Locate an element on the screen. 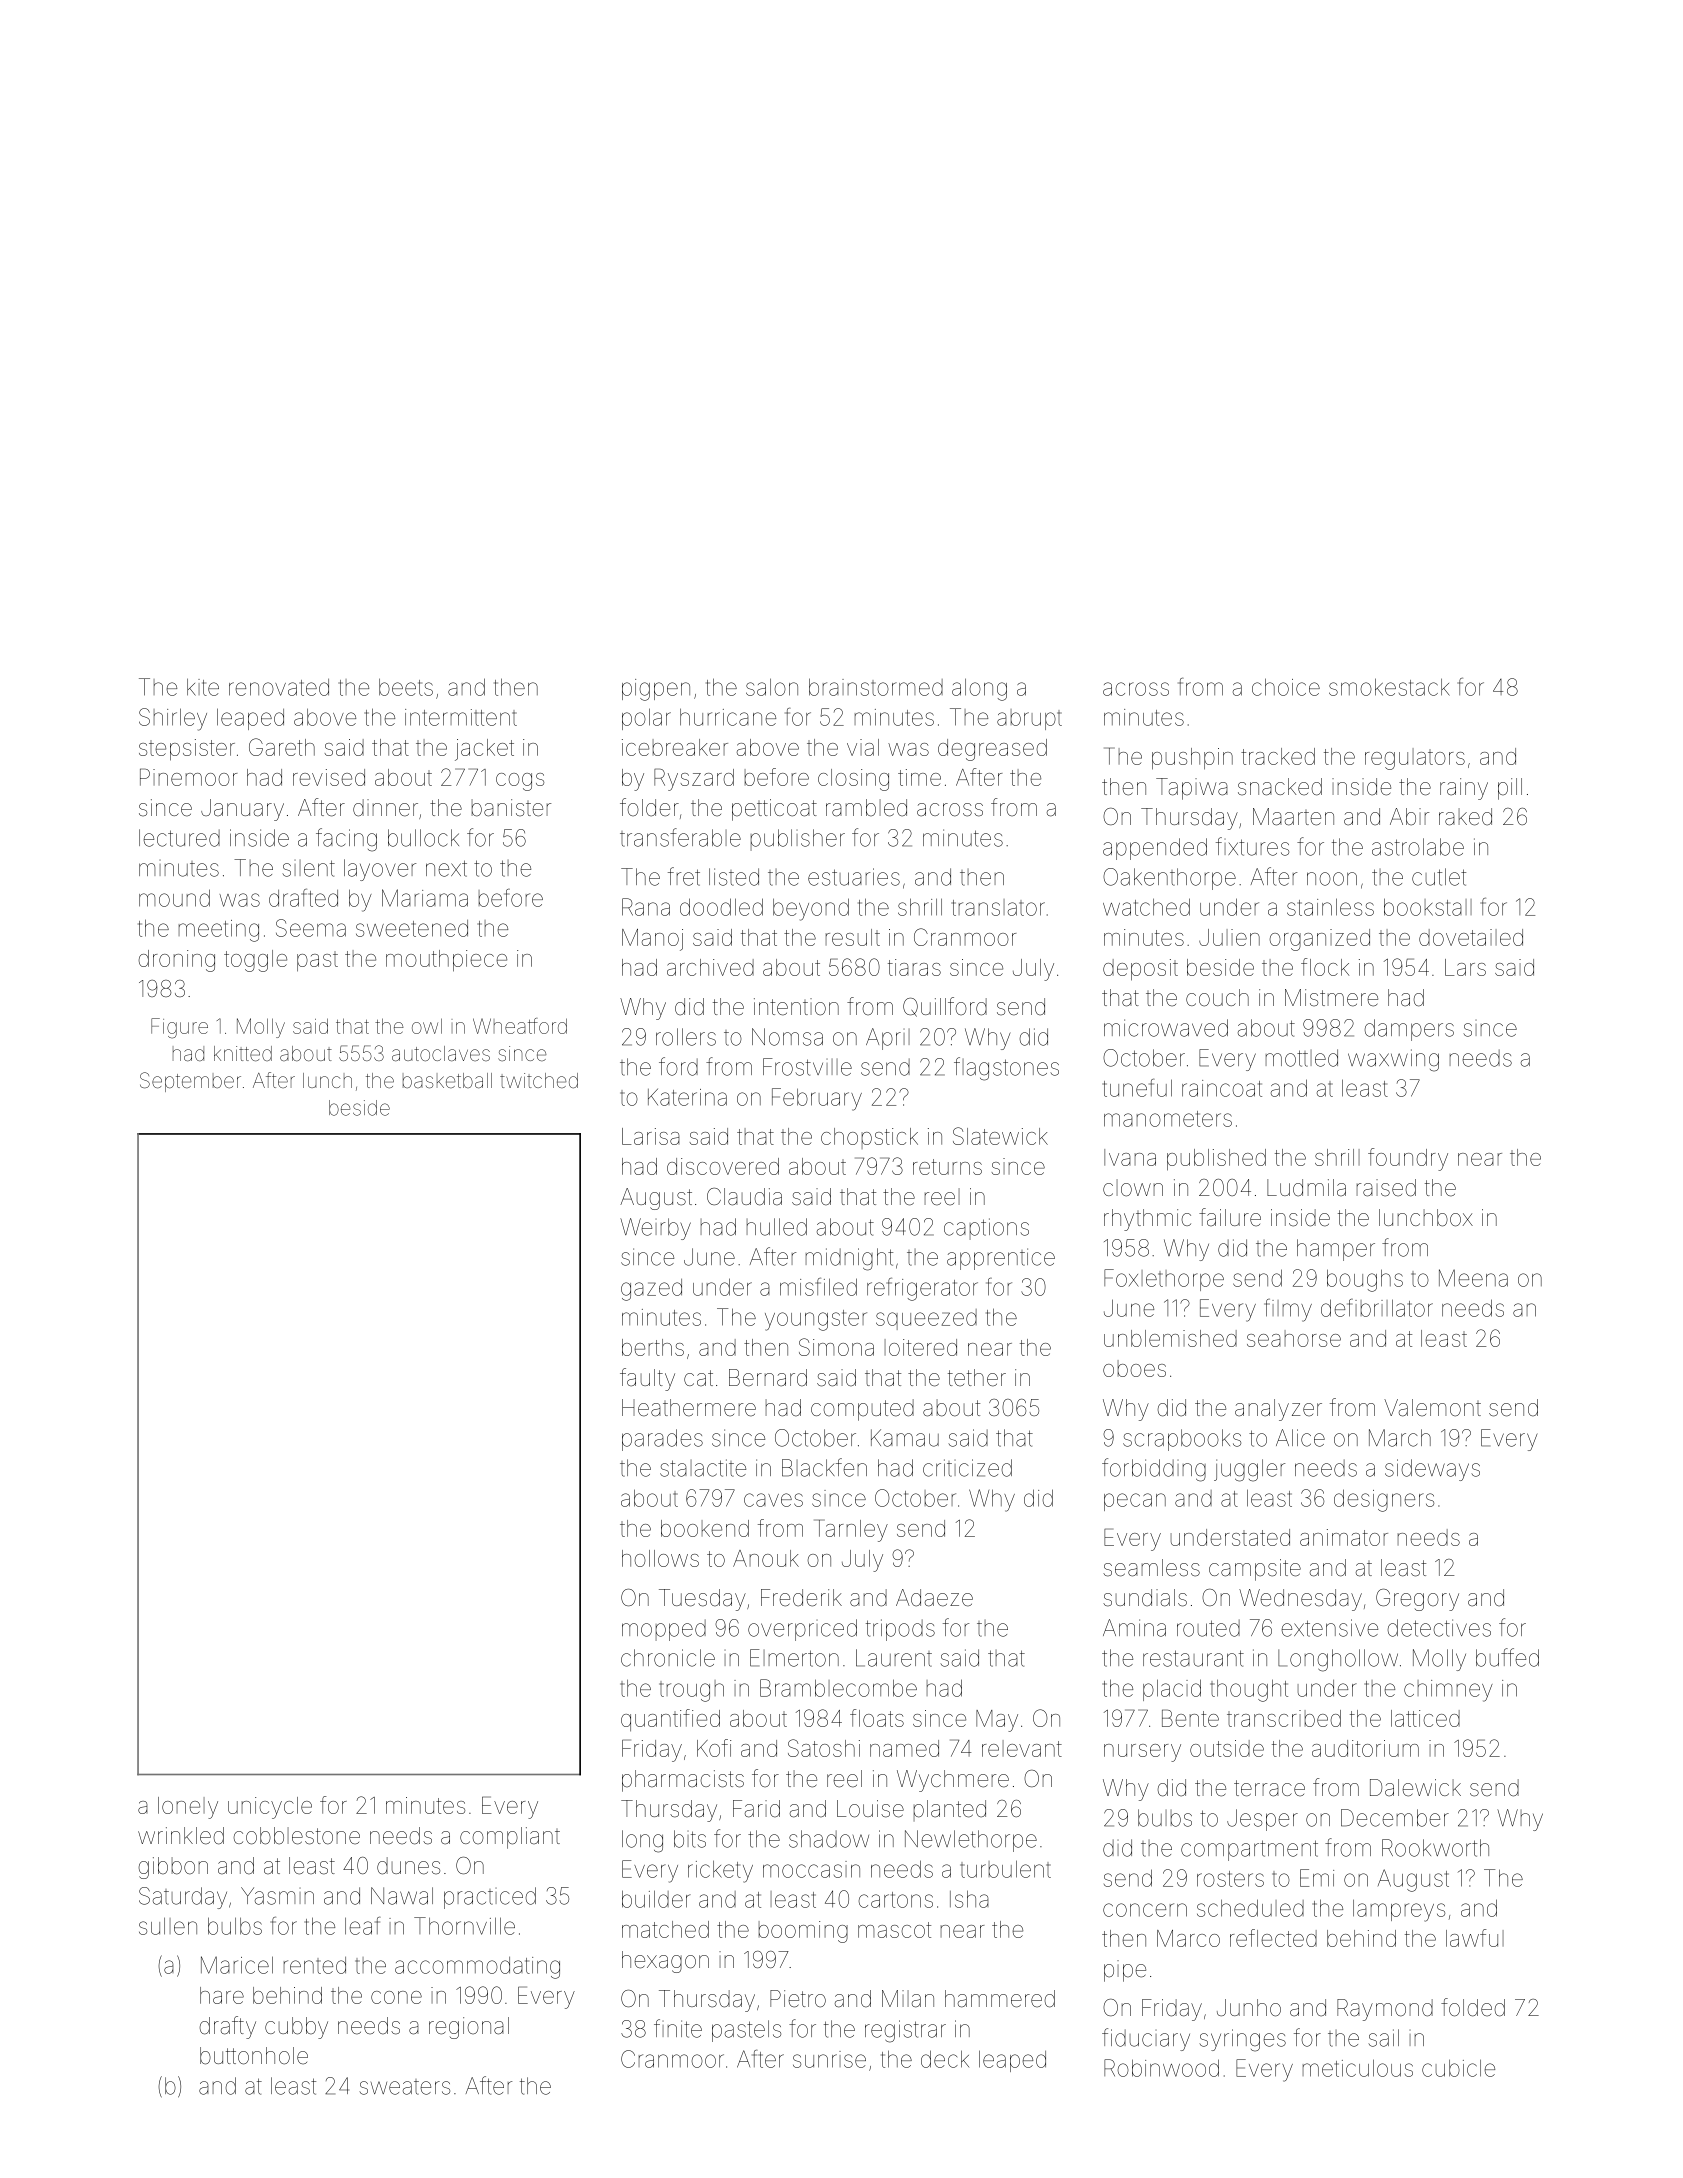 This screenshot has height=2178, width=1683. abrupt is located at coordinates (1029, 719).
